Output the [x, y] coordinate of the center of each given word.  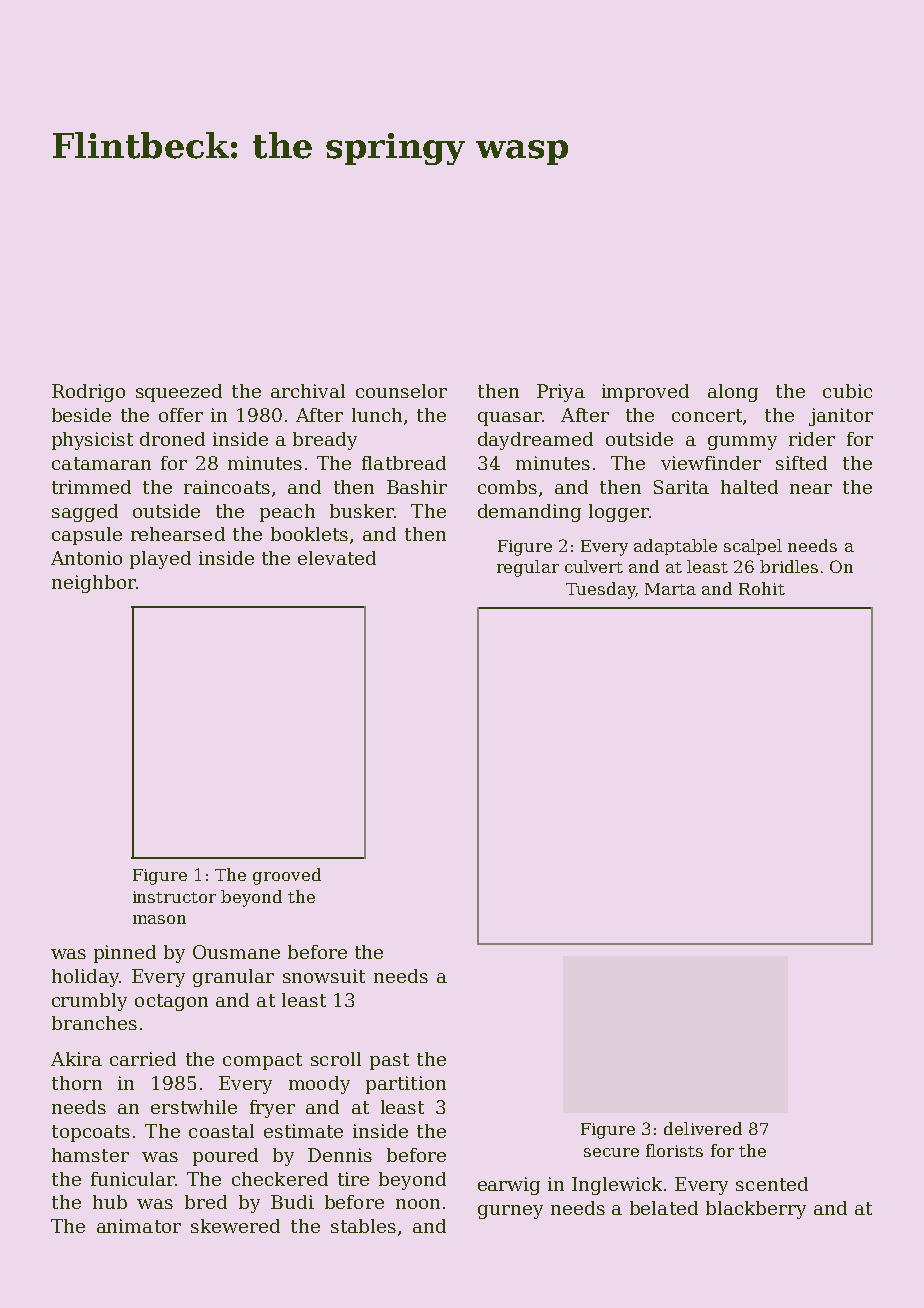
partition [406, 1085]
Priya [561, 393]
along [733, 393]
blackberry [756, 1210]
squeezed [179, 393]
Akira [76, 1059]
